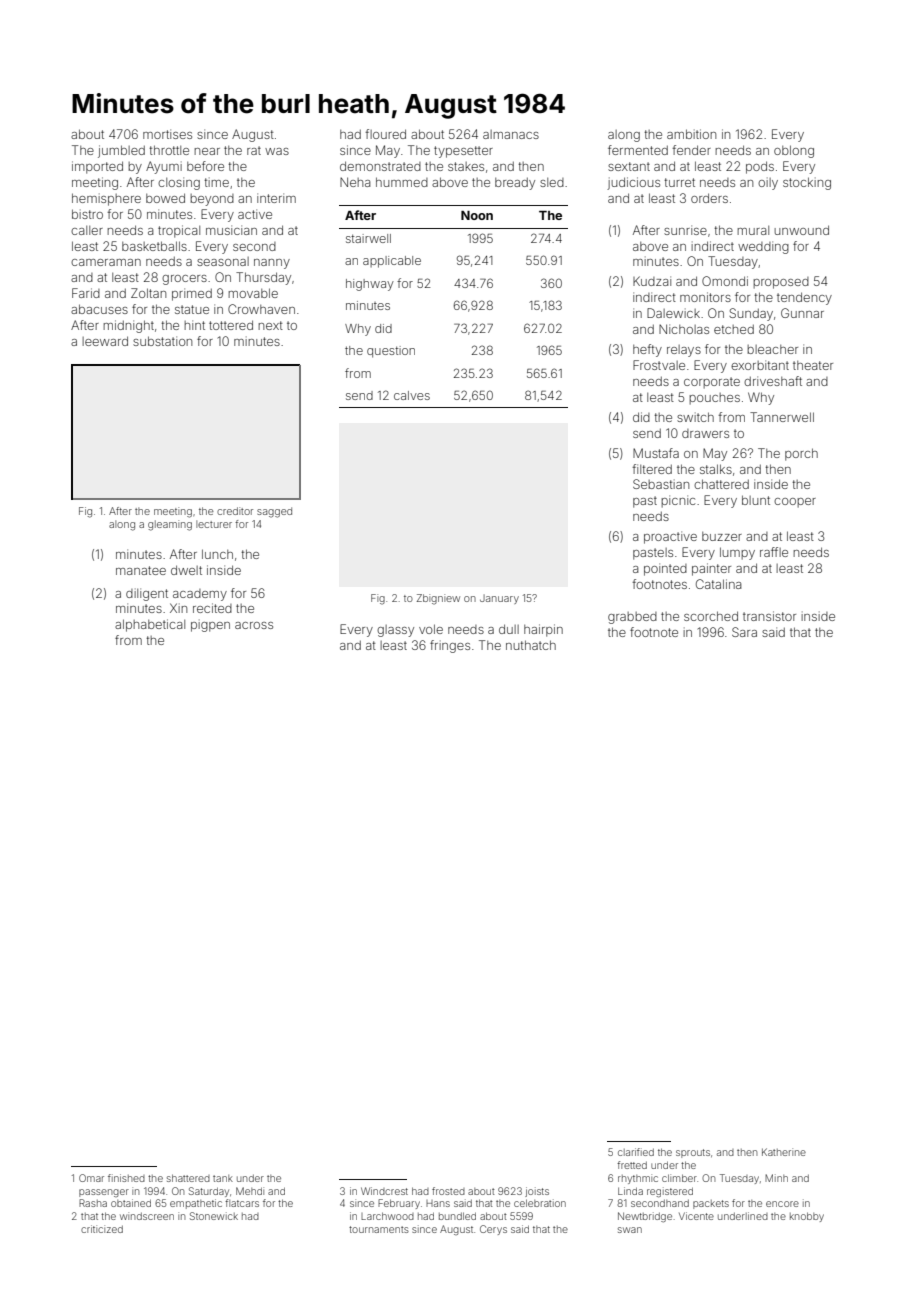 The image size is (908, 1316). I want to click on alphabetical, so click(150, 625).
